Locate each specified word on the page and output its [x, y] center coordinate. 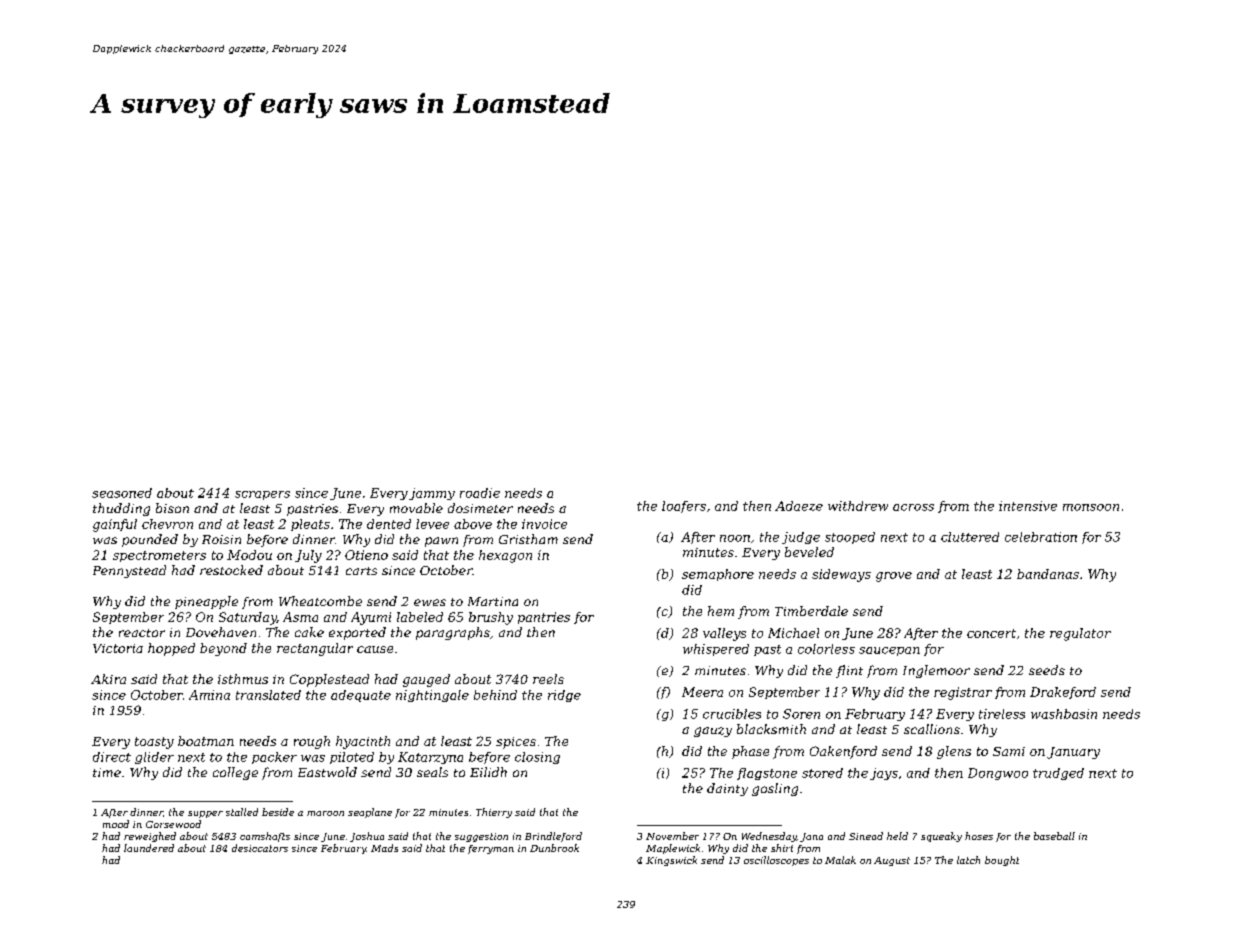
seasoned [122, 493]
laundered [149, 848]
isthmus [243, 679]
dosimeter [480, 508]
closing [537, 758]
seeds [1047, 670]
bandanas [1048, 574]
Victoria [118, 648]
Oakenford [843, 752]
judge [801, 538]
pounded [150, 540]
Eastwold [327, 772]
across [913, 507]
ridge [564, 696]
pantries [544, 618]
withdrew [858, 506]
